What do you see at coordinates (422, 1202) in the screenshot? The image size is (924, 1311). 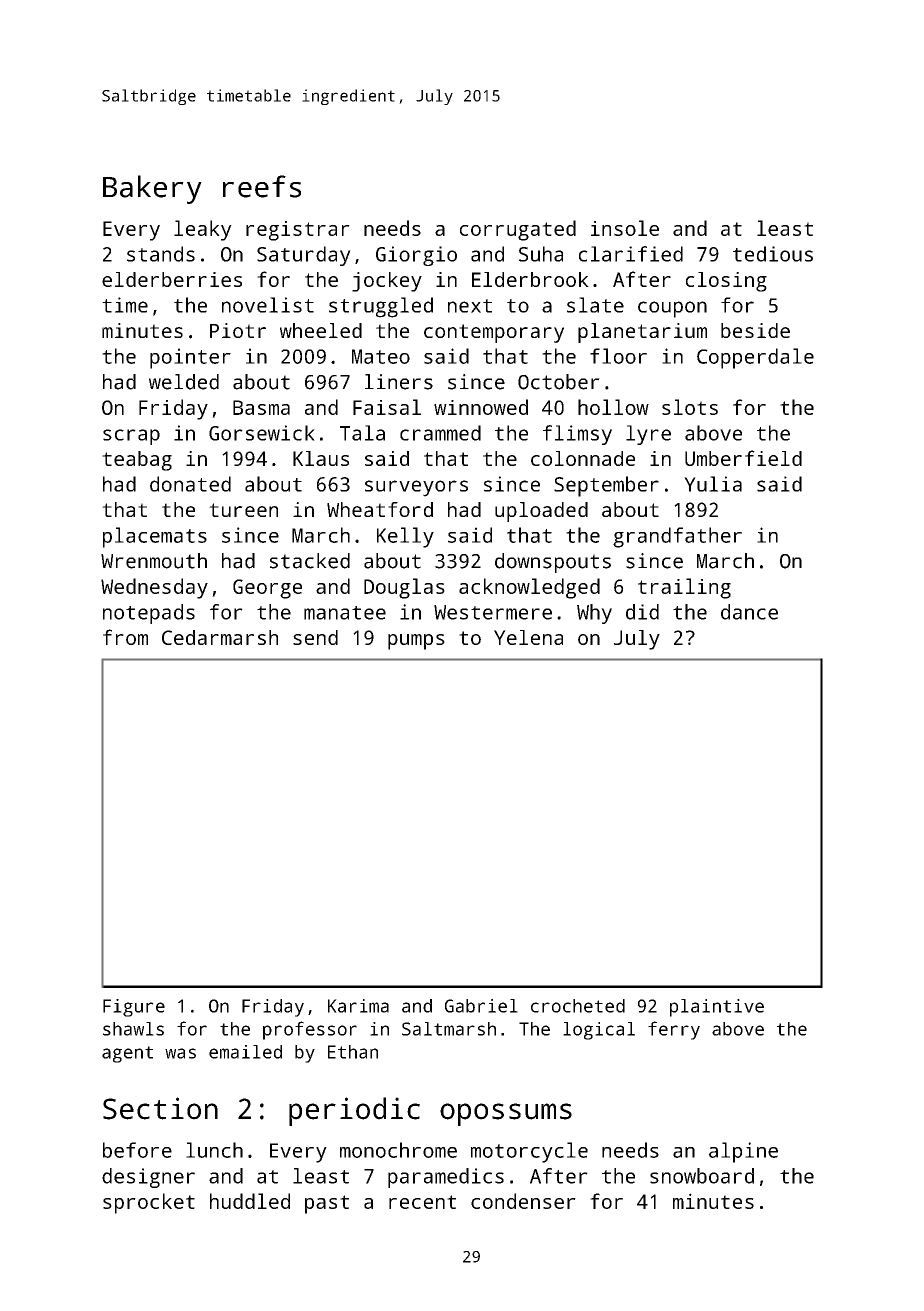 I see `recent` at bounding box center [422, 1202].
